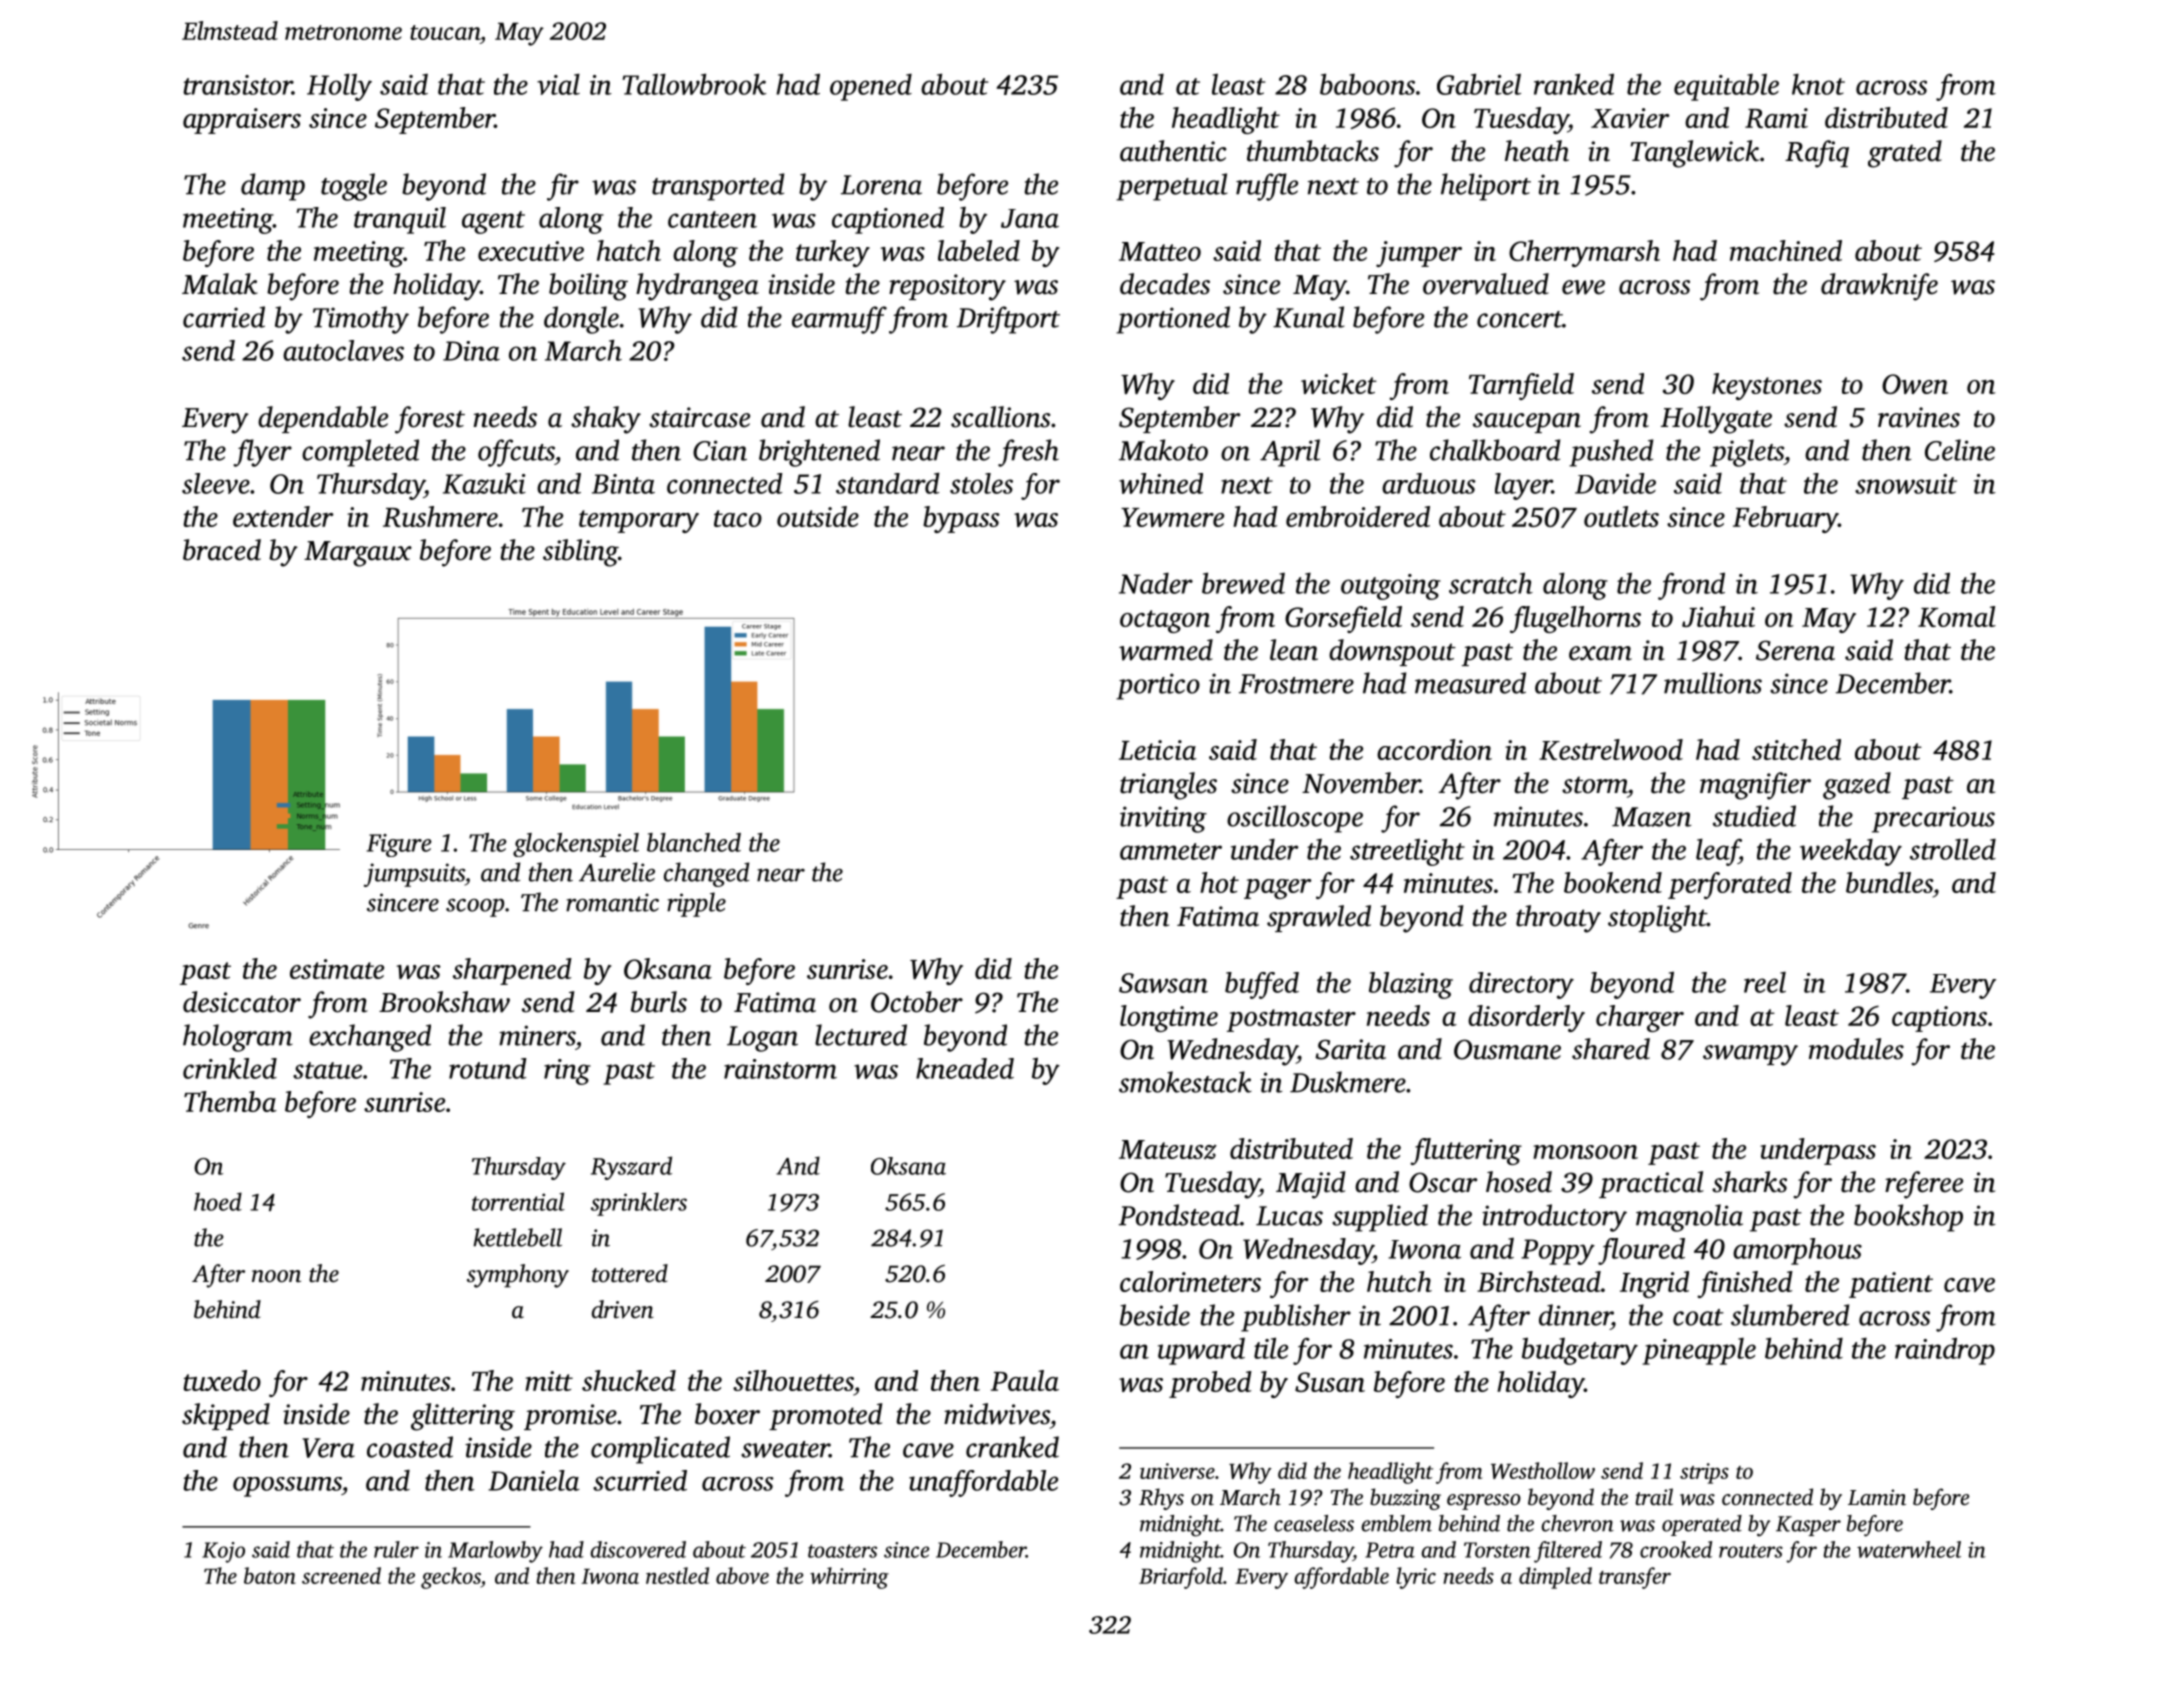 This image has width=2178, height=1683. I want to click on referee, so click(1924, 1185).
